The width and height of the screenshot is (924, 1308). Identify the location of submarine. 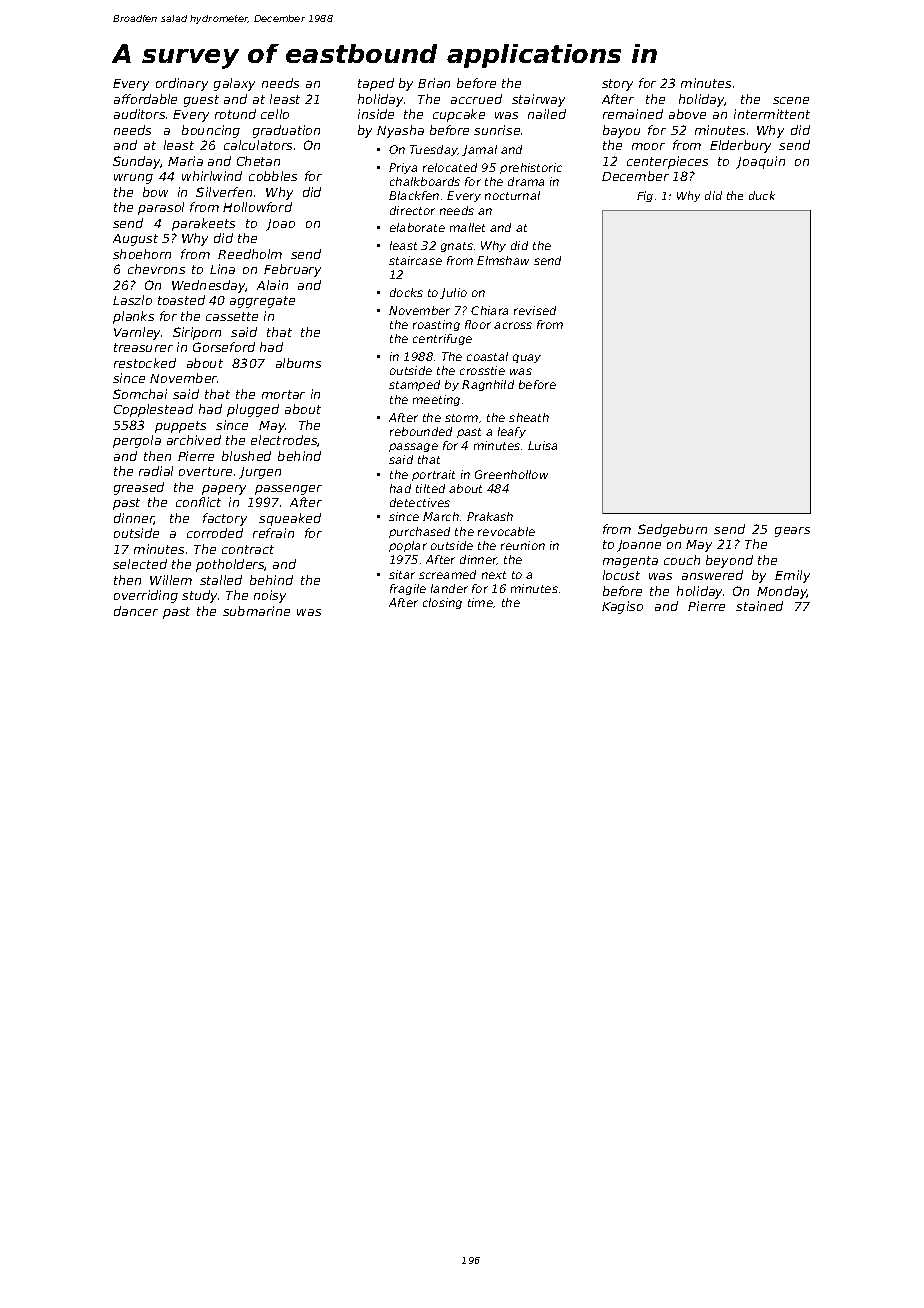
(256, 611).
